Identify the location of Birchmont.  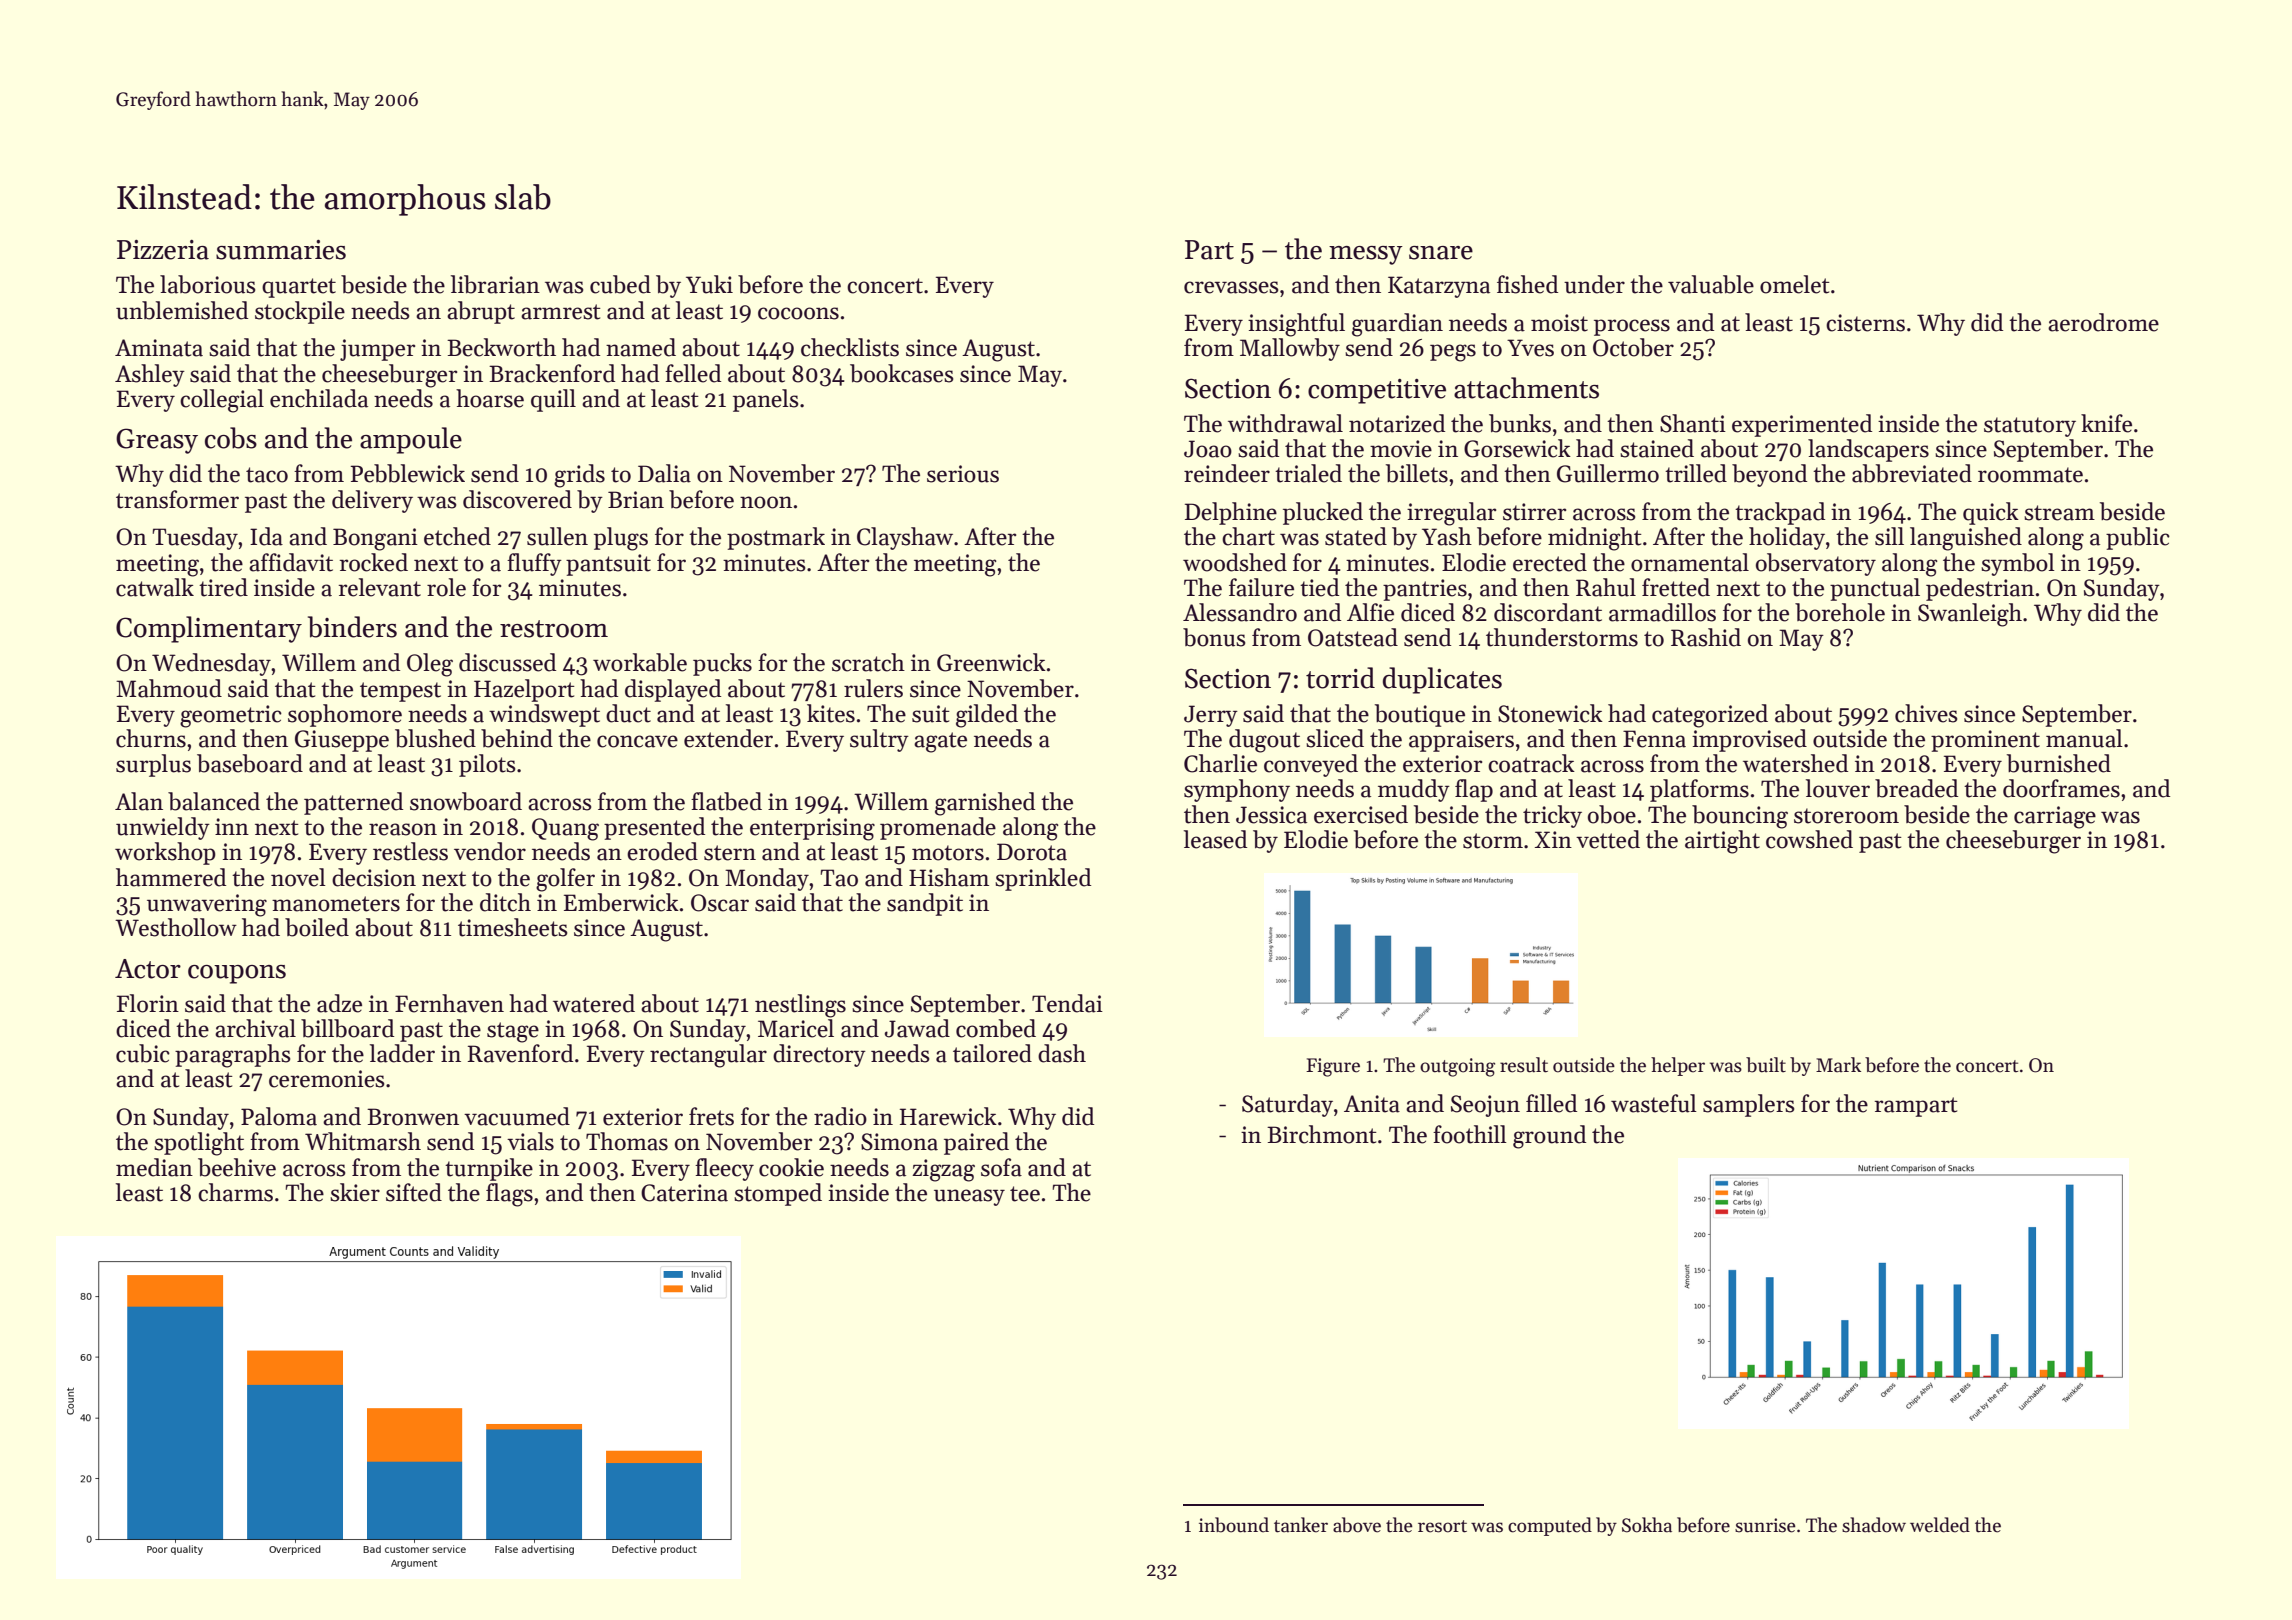
(1322, 1134).
